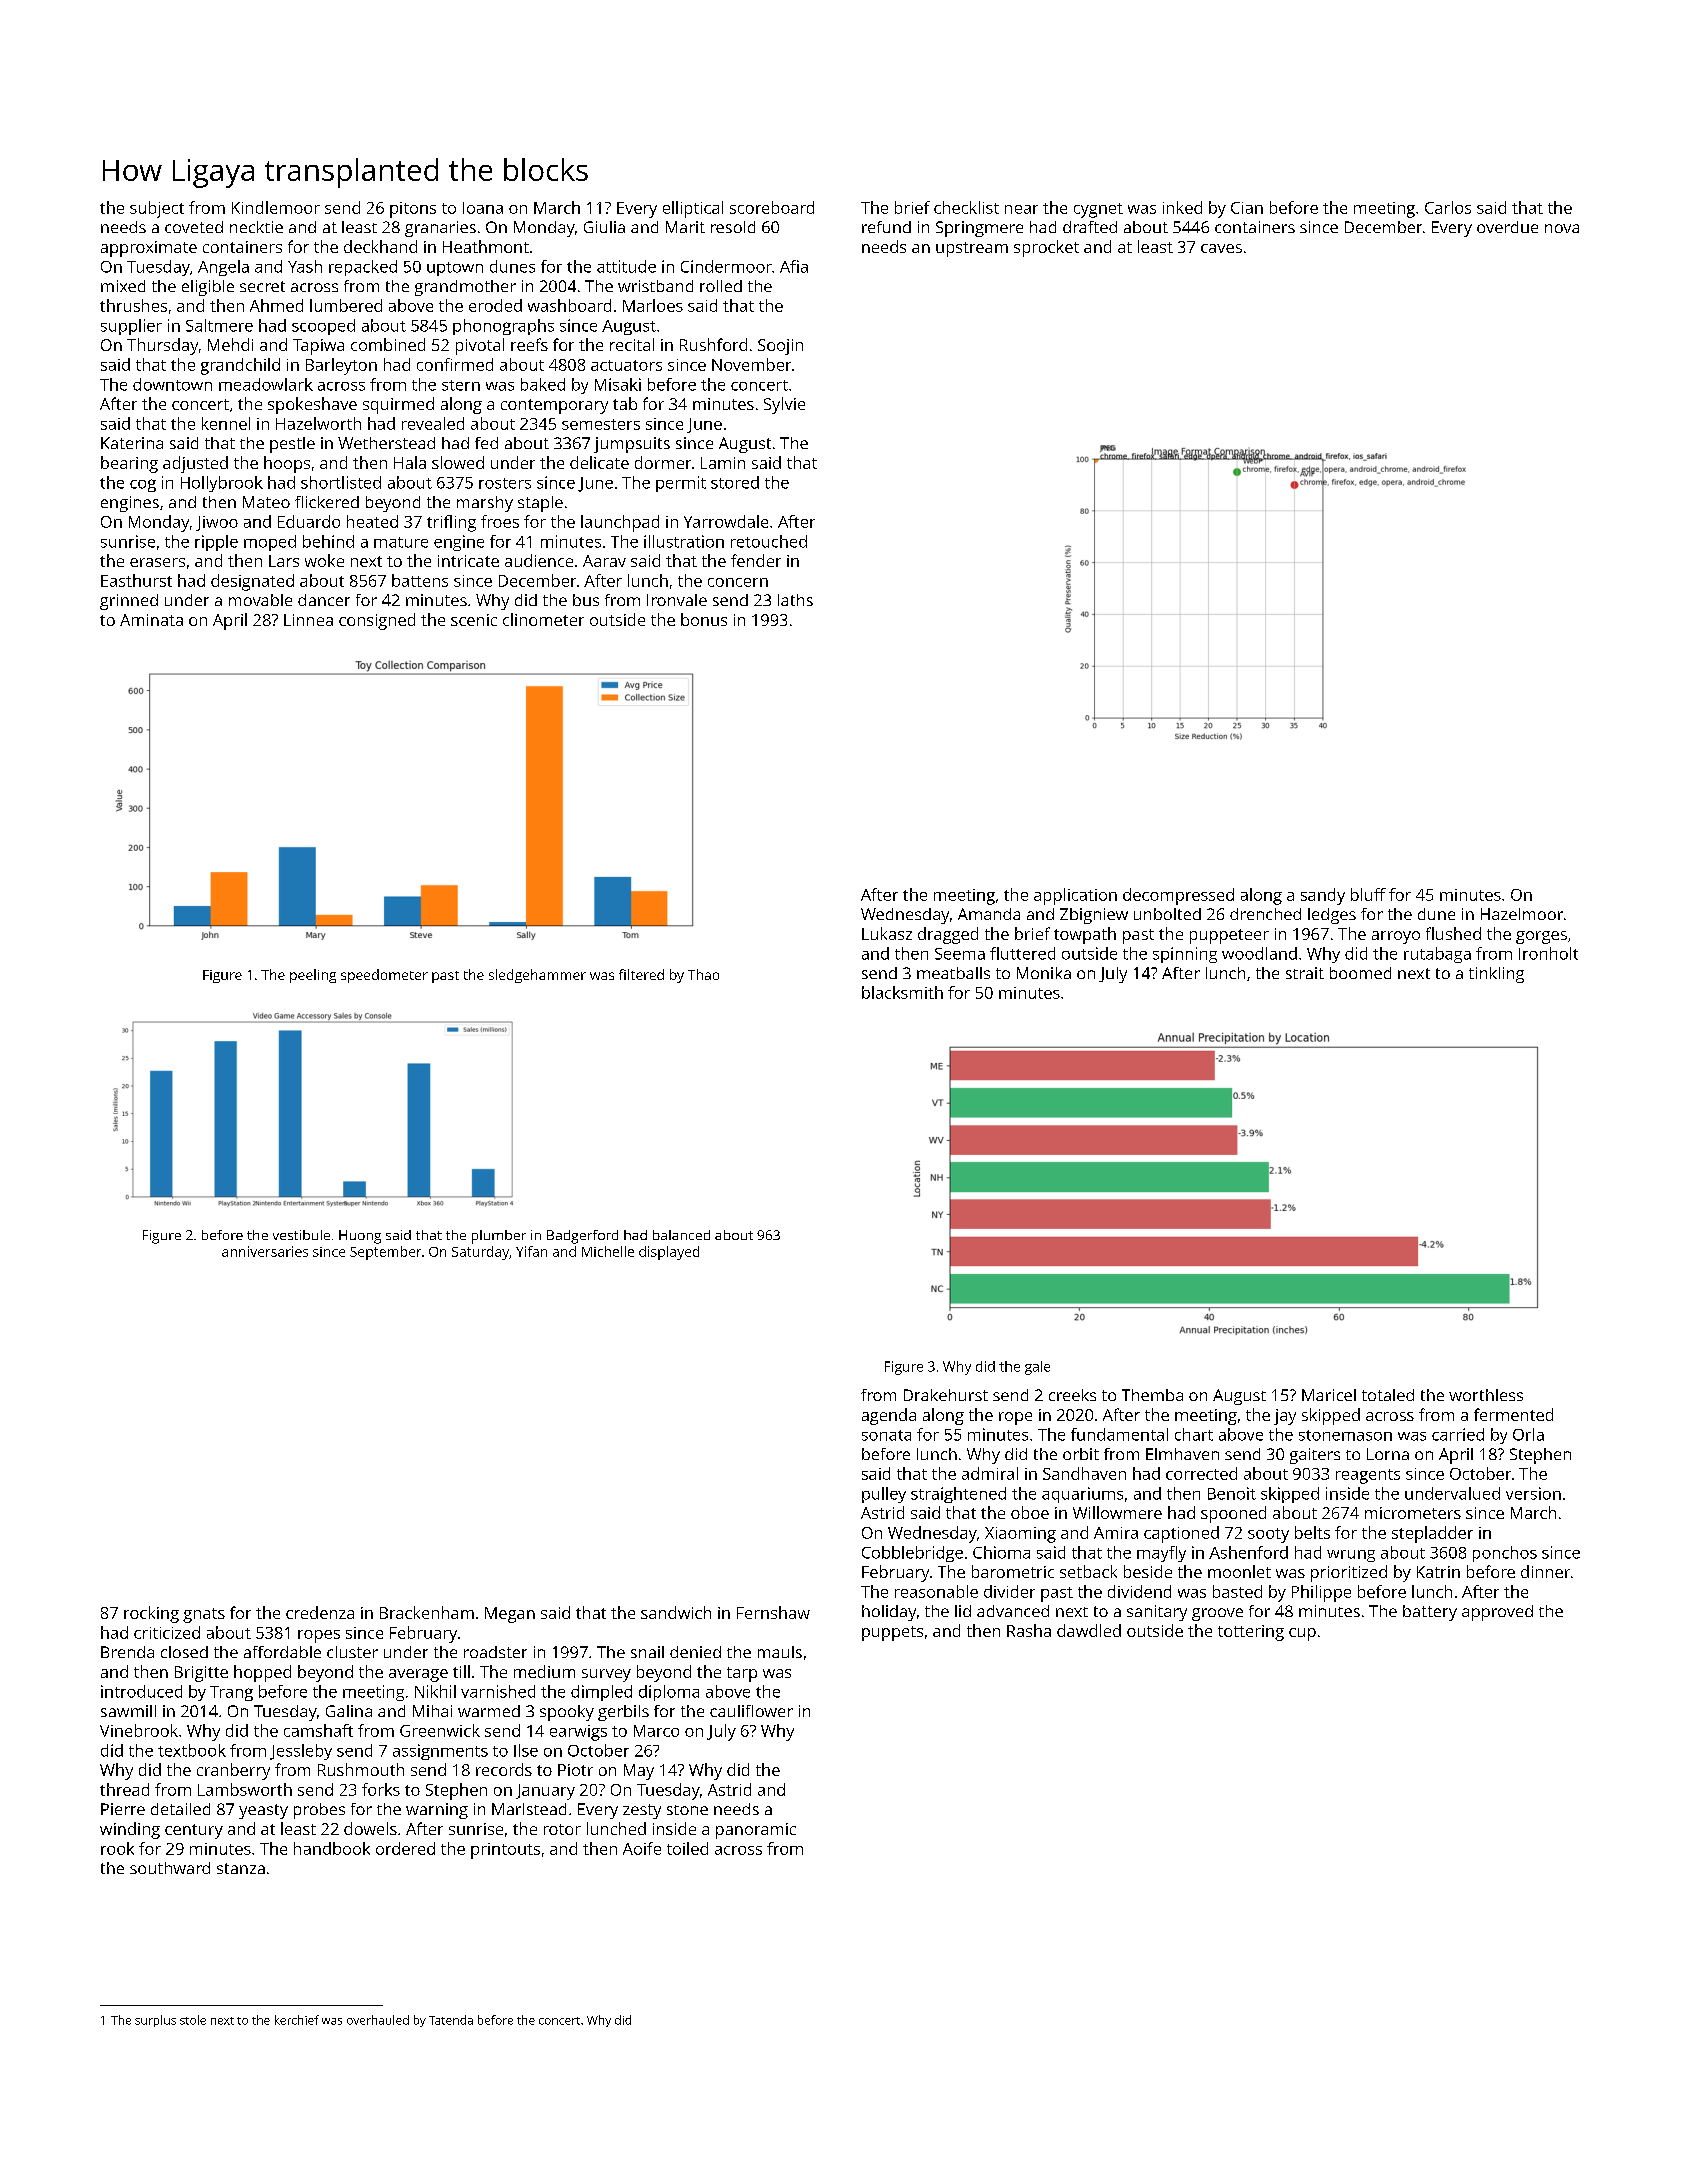 This screenshot has height=2178, width=1683. I want to click on approximate, so click(149, 249).
